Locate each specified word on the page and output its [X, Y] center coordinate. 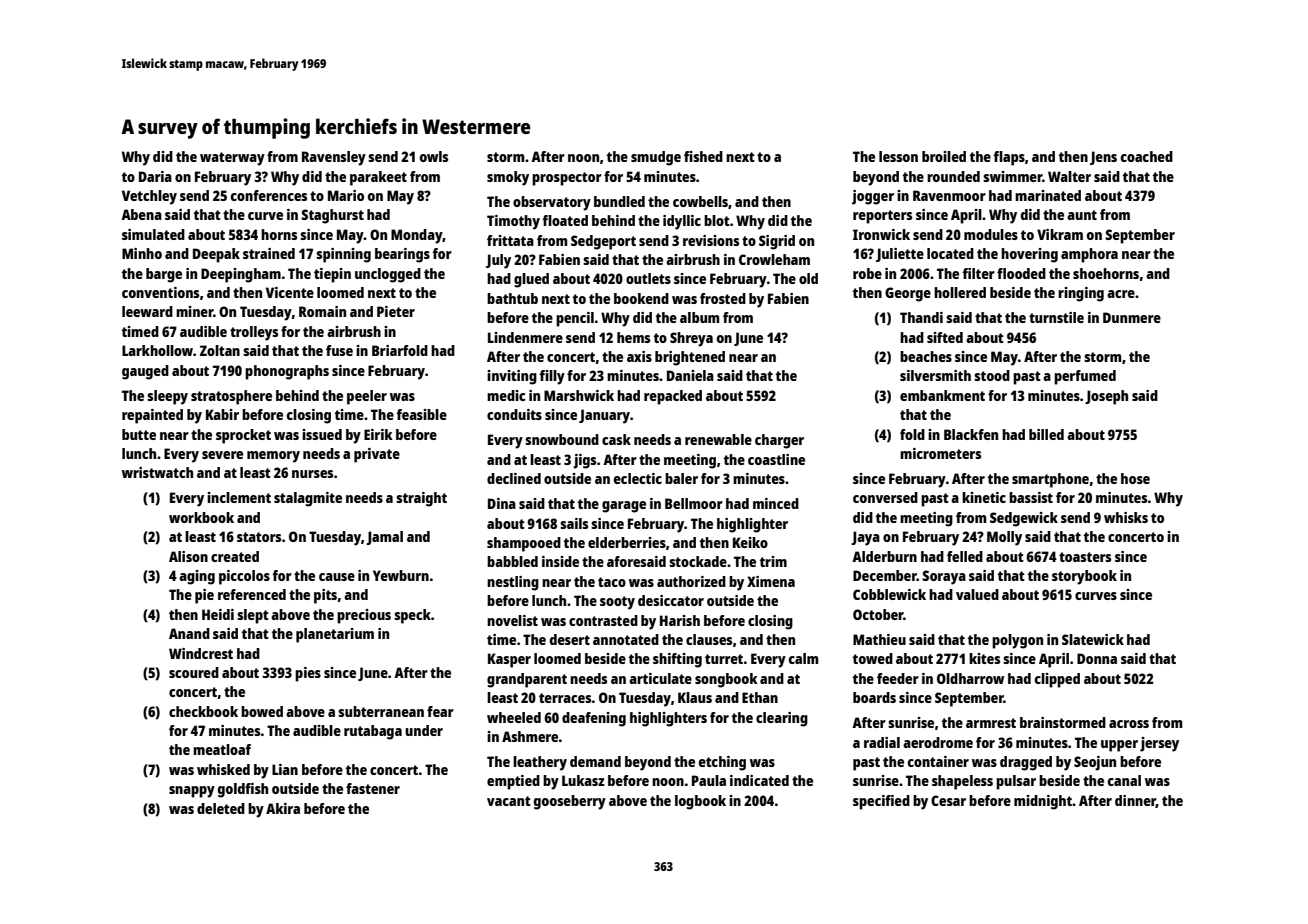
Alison [188, 556]
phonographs [287, 372]
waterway [232, 159]
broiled [944, 156]
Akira [283, 808]
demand [595, 761]
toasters [1085, 557]
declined [514, 478]
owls [434, 156]
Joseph [1106, 397]
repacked [673, 397]
